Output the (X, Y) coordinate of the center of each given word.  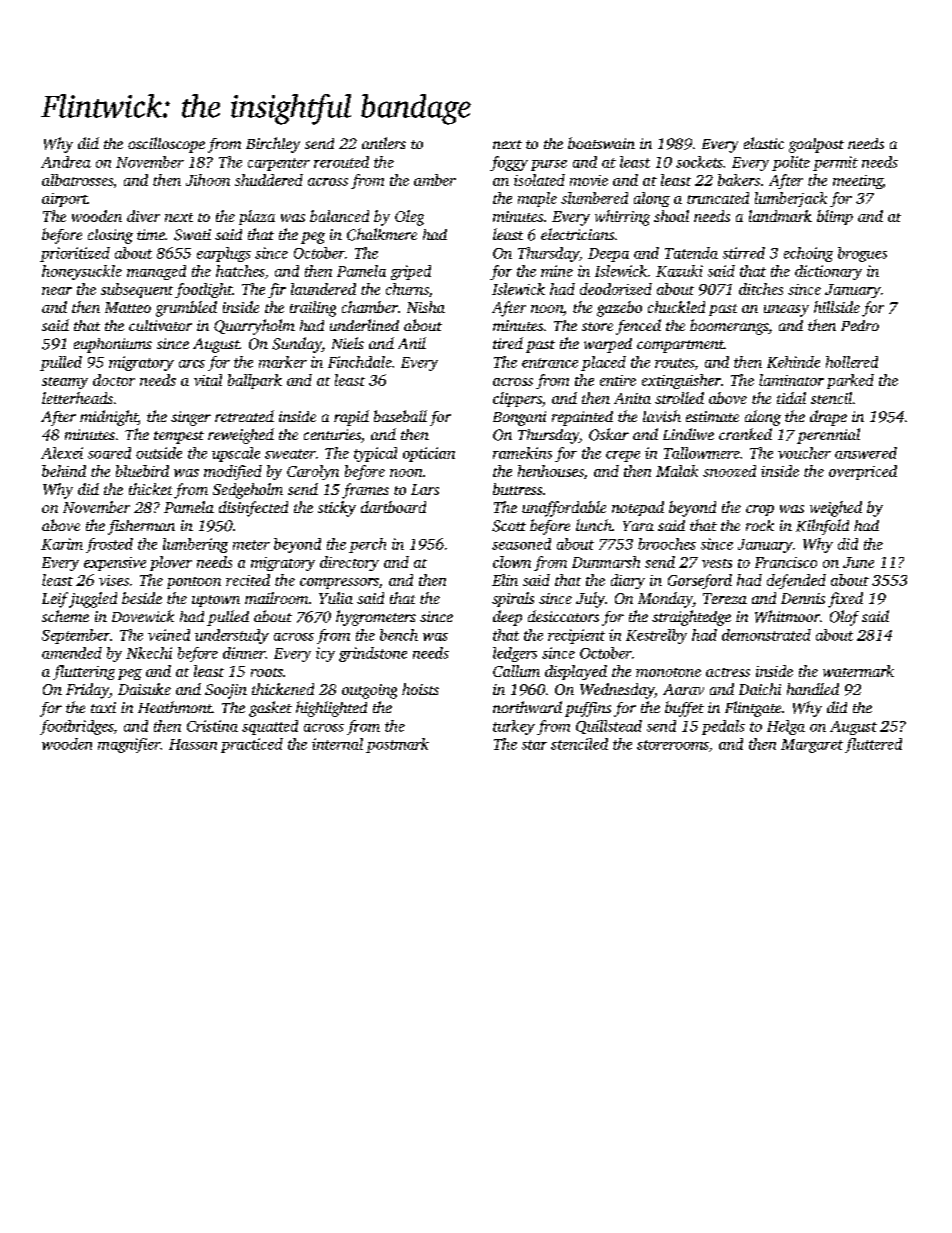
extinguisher (681, 381)
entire (618, 380)
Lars (425, 489)
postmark (397, 745)
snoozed (729, 471)
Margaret (812, 746)
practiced (252, 745)
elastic (764, 143)
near (57, 291)
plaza (257, 217)
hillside (837, 307)
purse (549, 165)
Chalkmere (382, 234)
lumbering (195, 545)
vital (208, 380)
